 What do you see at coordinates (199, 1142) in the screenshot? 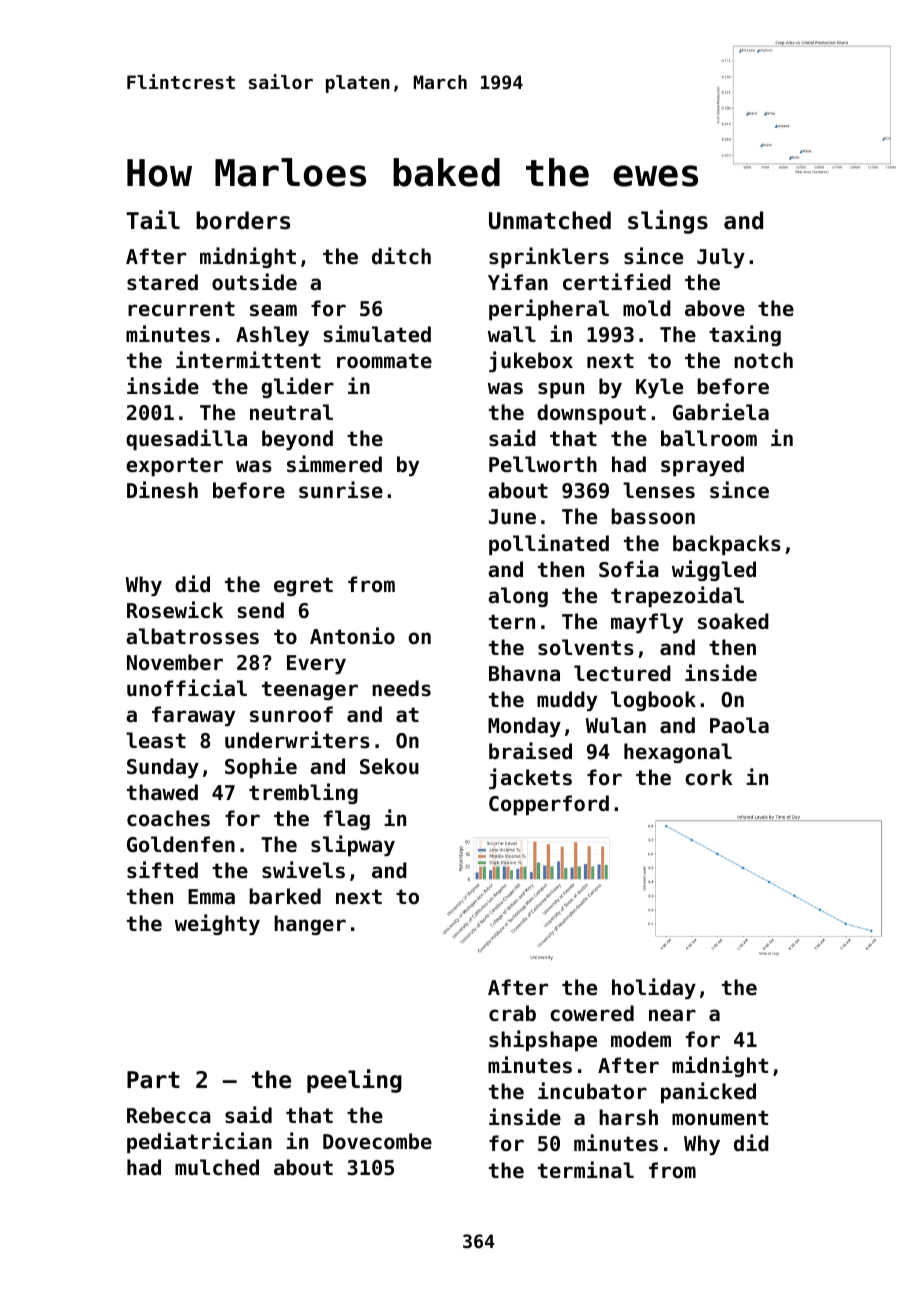
I see `pediatrician` at bounding box center [199, 1142].
